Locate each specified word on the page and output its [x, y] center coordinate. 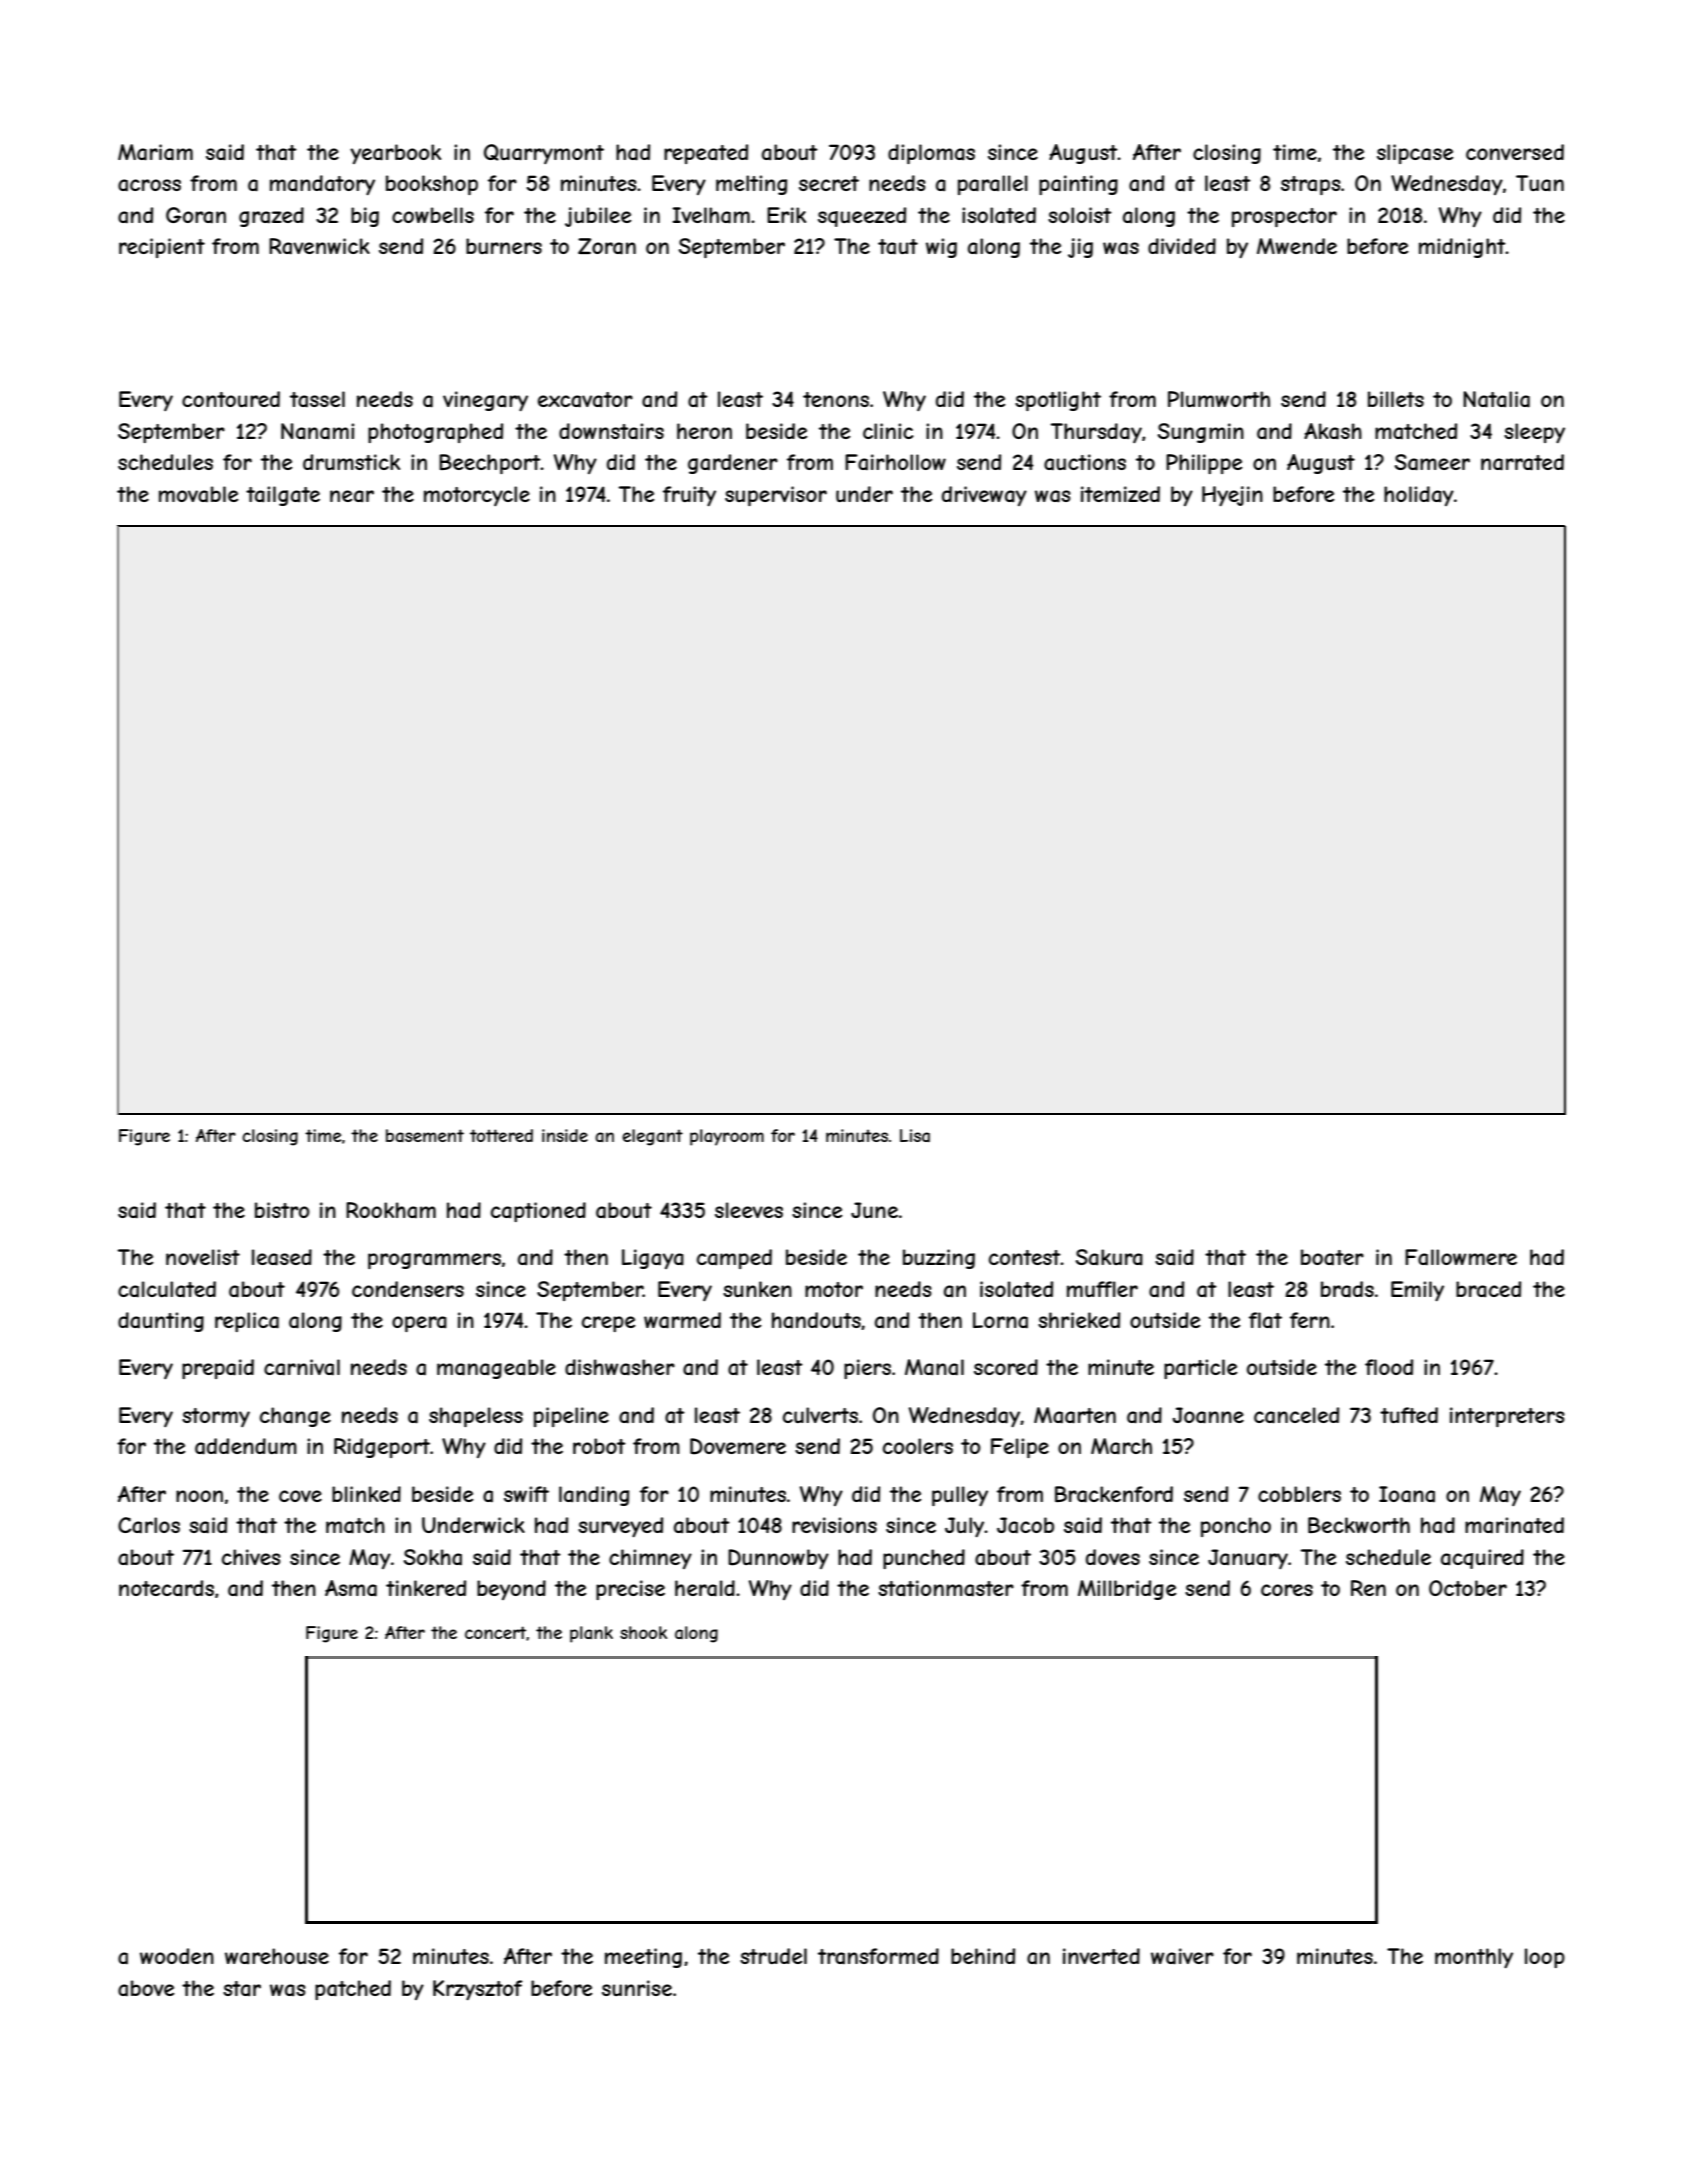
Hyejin [1232, 496]
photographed [435, 433]
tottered [501, 1135]
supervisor [776, 496]
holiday [1419, 496]
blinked [366, 1494]
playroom [727, 1137]
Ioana [1407, 1494]
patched [353, 1990]
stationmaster [946, 1588]
